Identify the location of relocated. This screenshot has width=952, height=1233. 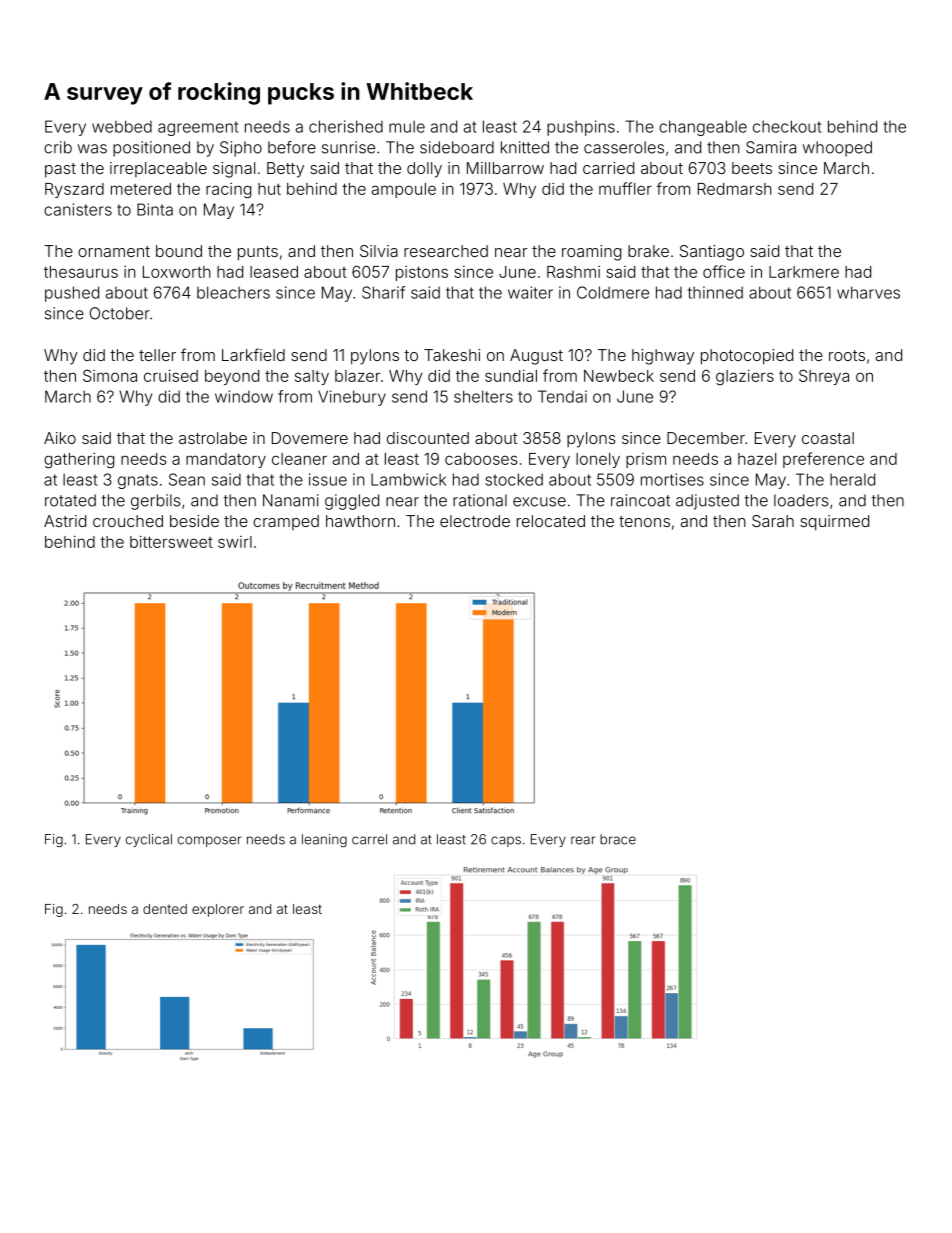
(551, 521).
